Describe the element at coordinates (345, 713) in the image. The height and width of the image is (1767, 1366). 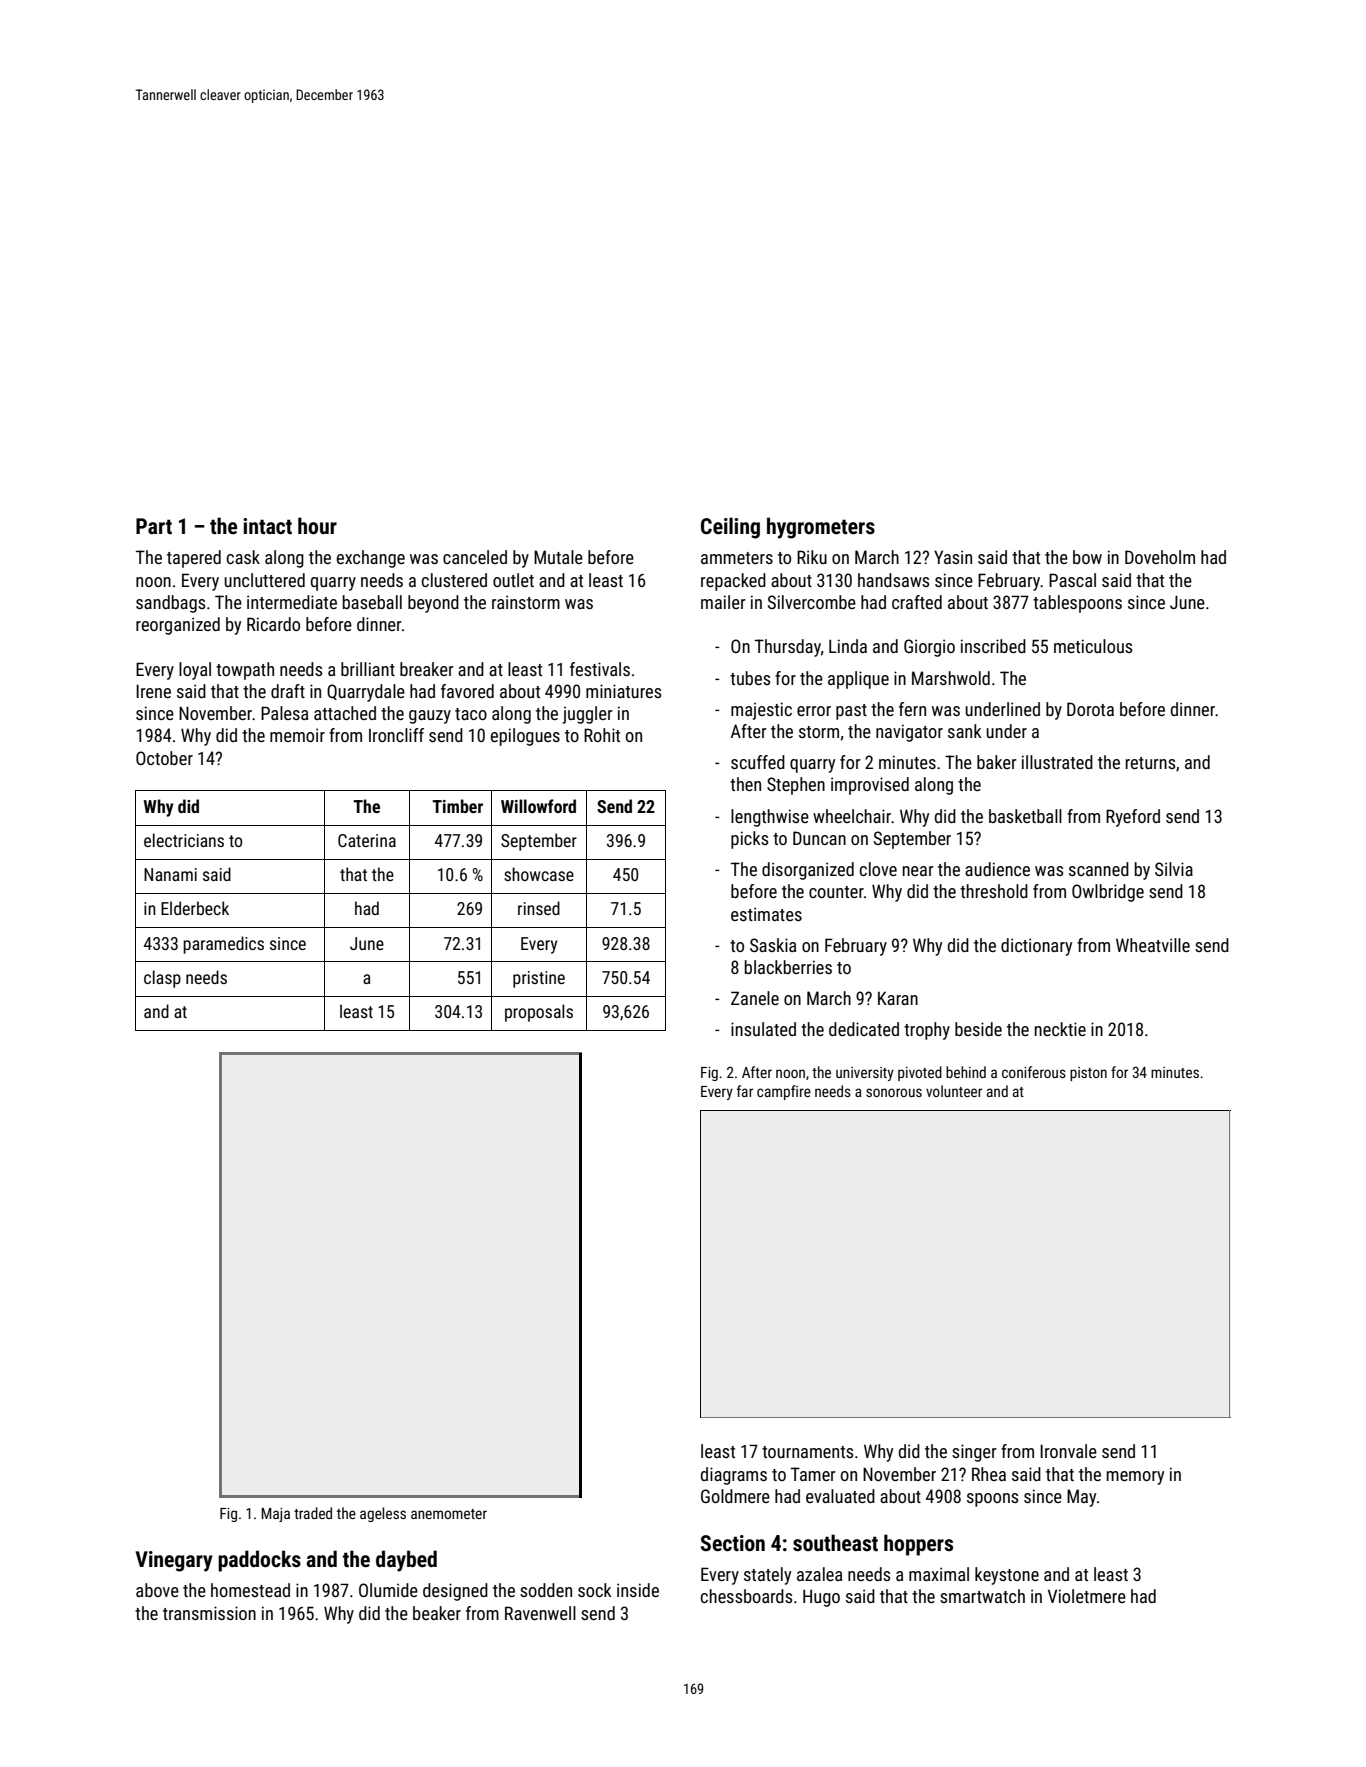
I see `attached` at that location.
